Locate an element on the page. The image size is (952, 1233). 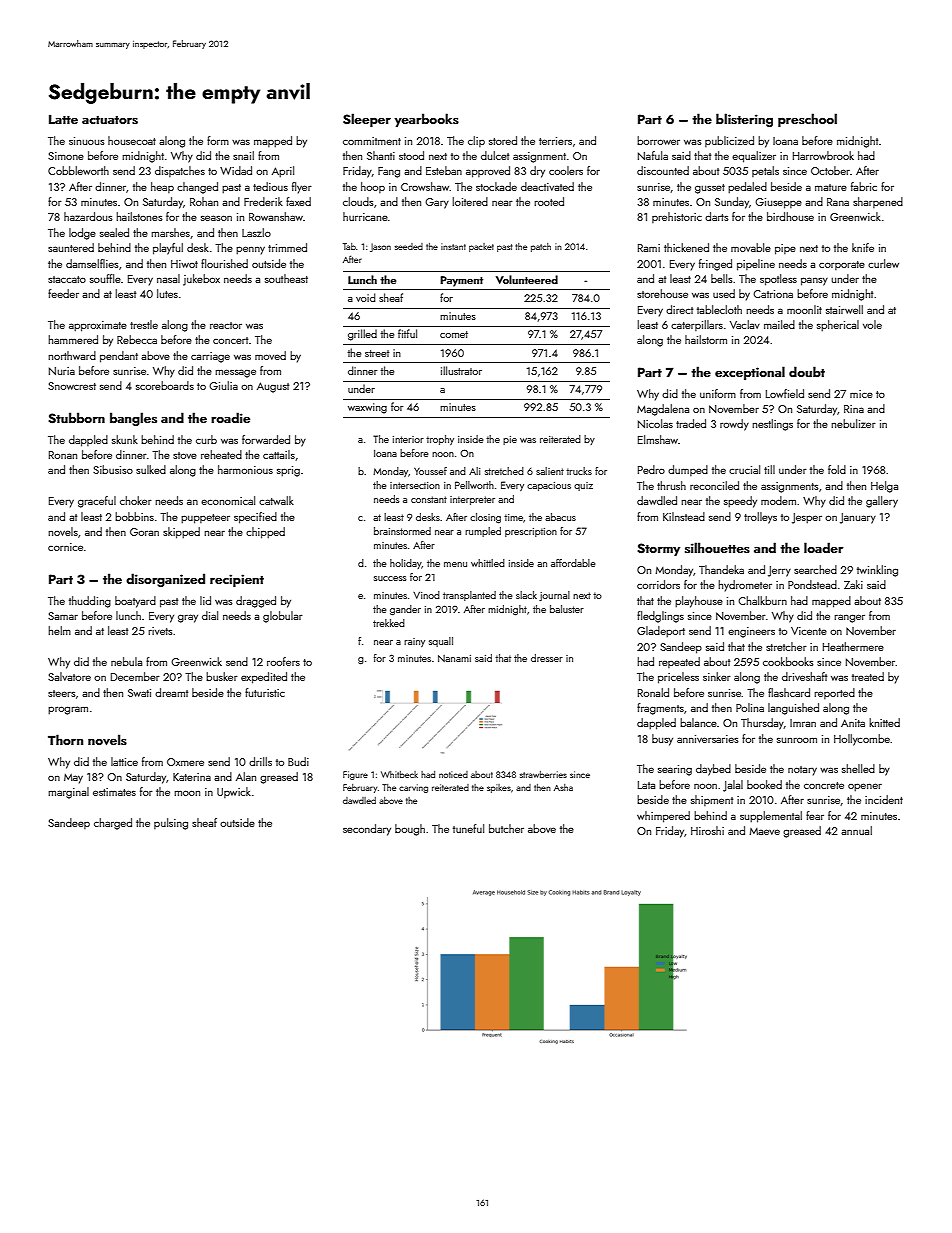
Jason is located at coordinates (380, 247).
